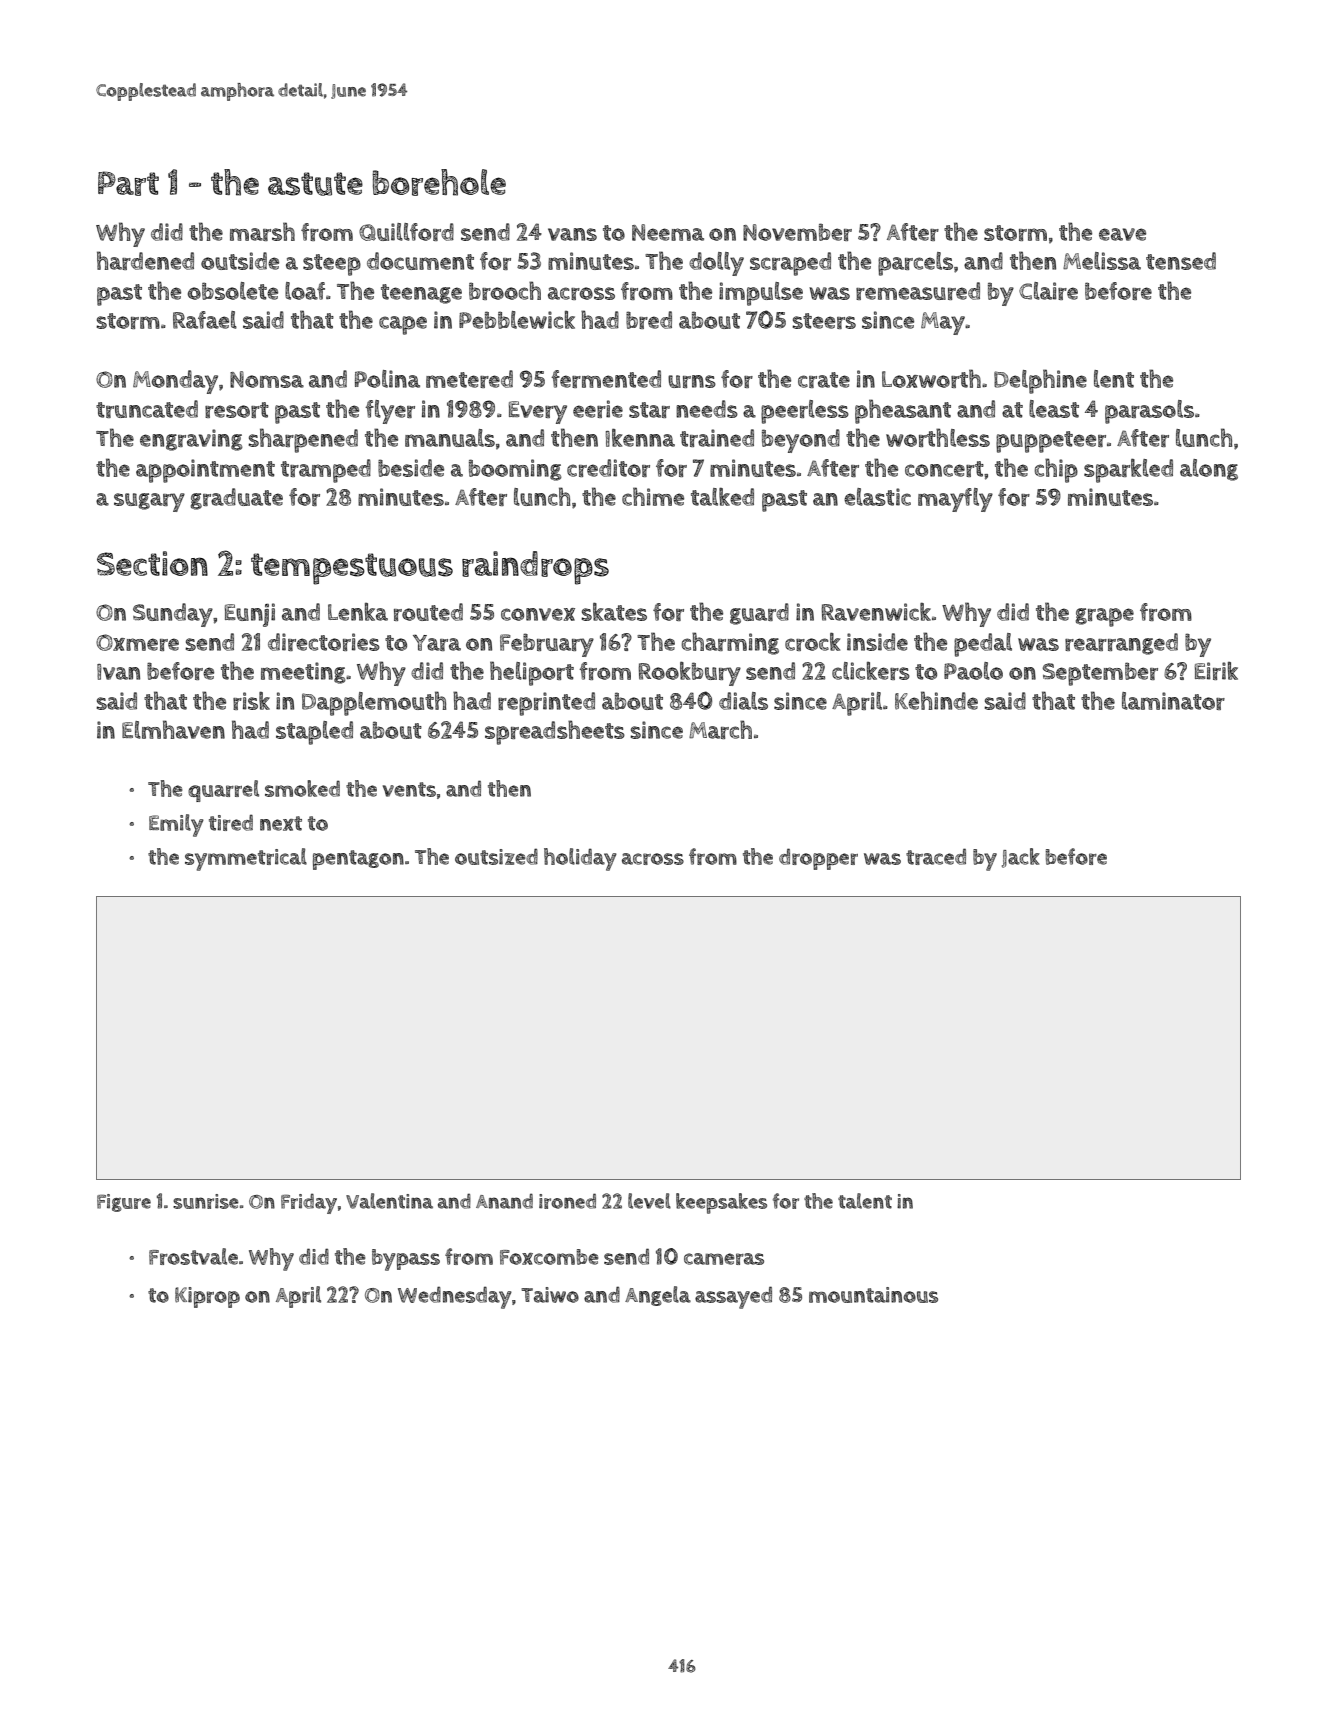 The image size is (1337, 1730). I want to click on Emily, so click(176, 825).
